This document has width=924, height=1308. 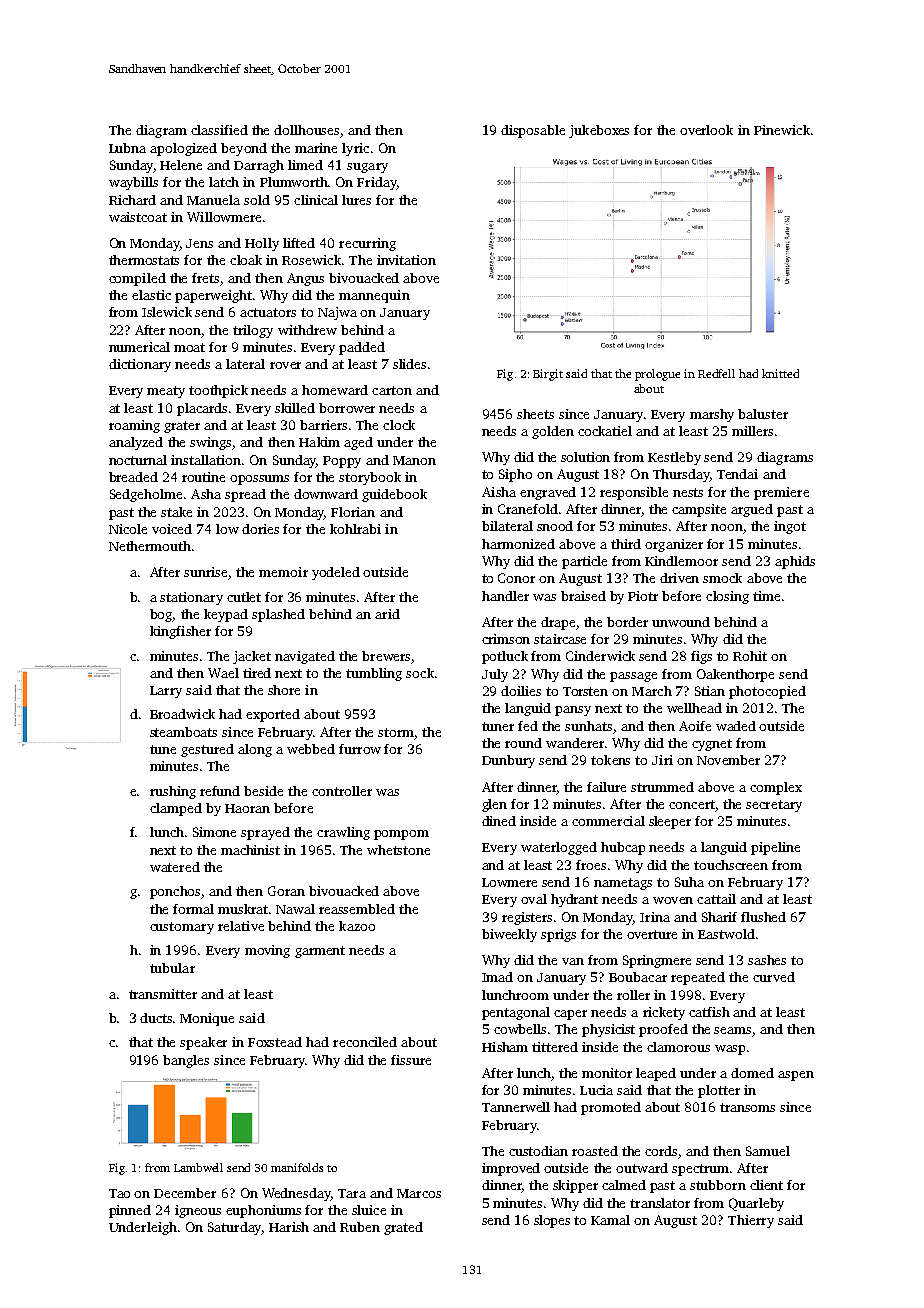 I want to click on clock, so click(x=399, y=425).
